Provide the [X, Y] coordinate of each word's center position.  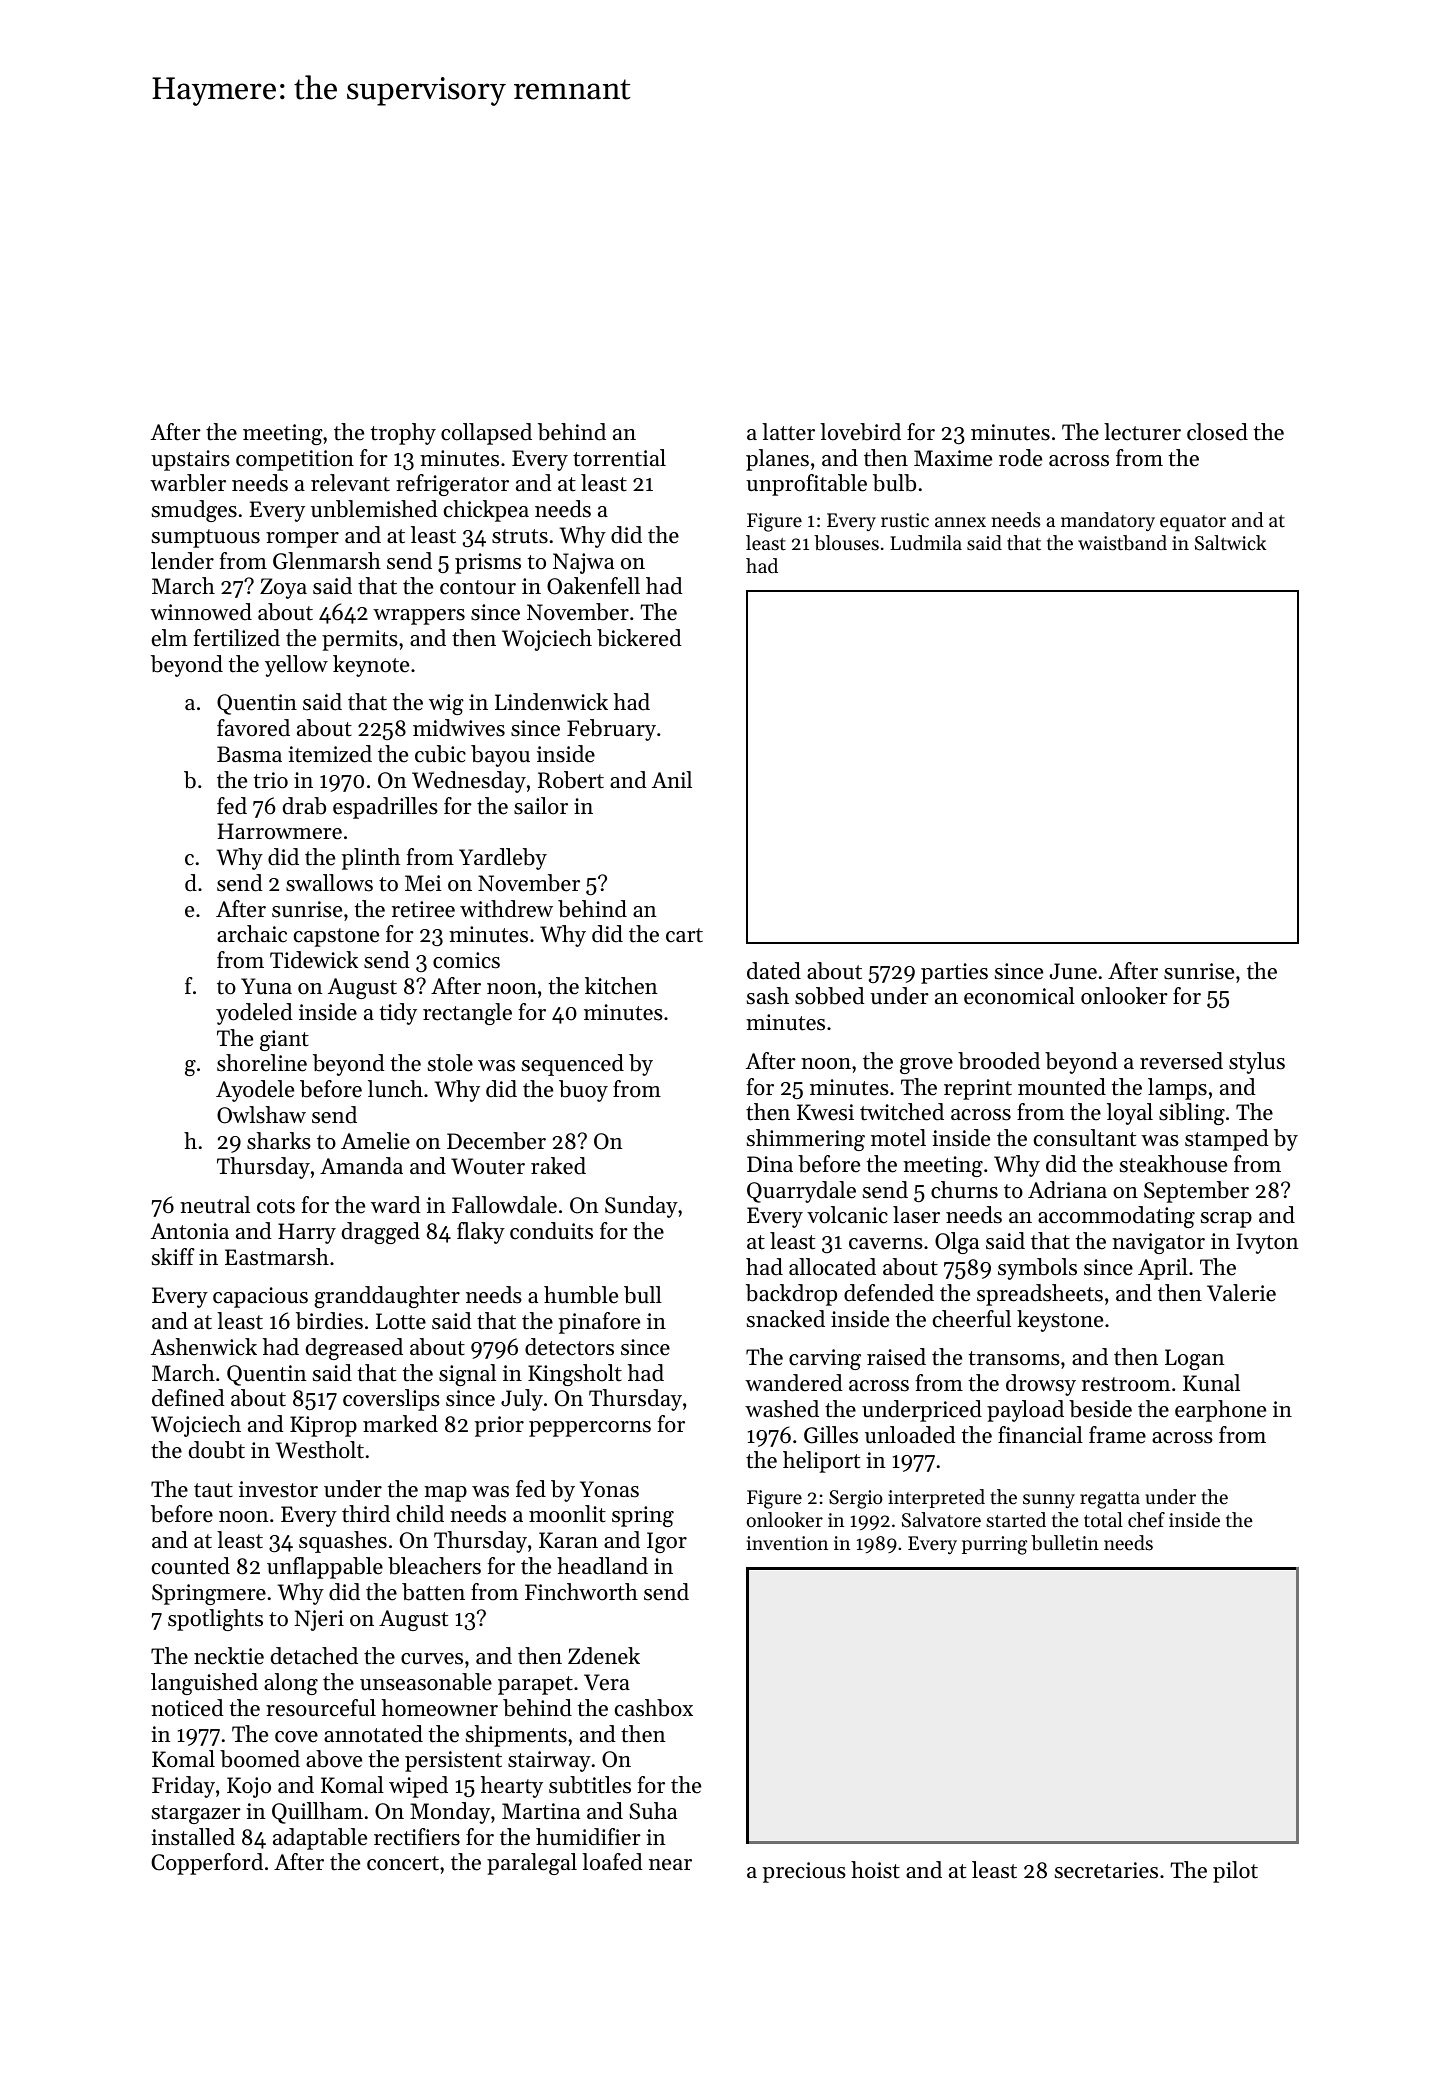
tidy [398, 1014]
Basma [249, 754]
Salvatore [941, 1520]
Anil [672, 779]
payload [1025, 1411]
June [1073, 971]
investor [278, 1489]
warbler [188, 483]
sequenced [573, 1065]
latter [788, 432]
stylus [1257, 1063]
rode [1020, 458]
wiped [418, 1787]
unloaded [910, 1435]
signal [467, 1375]
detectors [569, 1347]
